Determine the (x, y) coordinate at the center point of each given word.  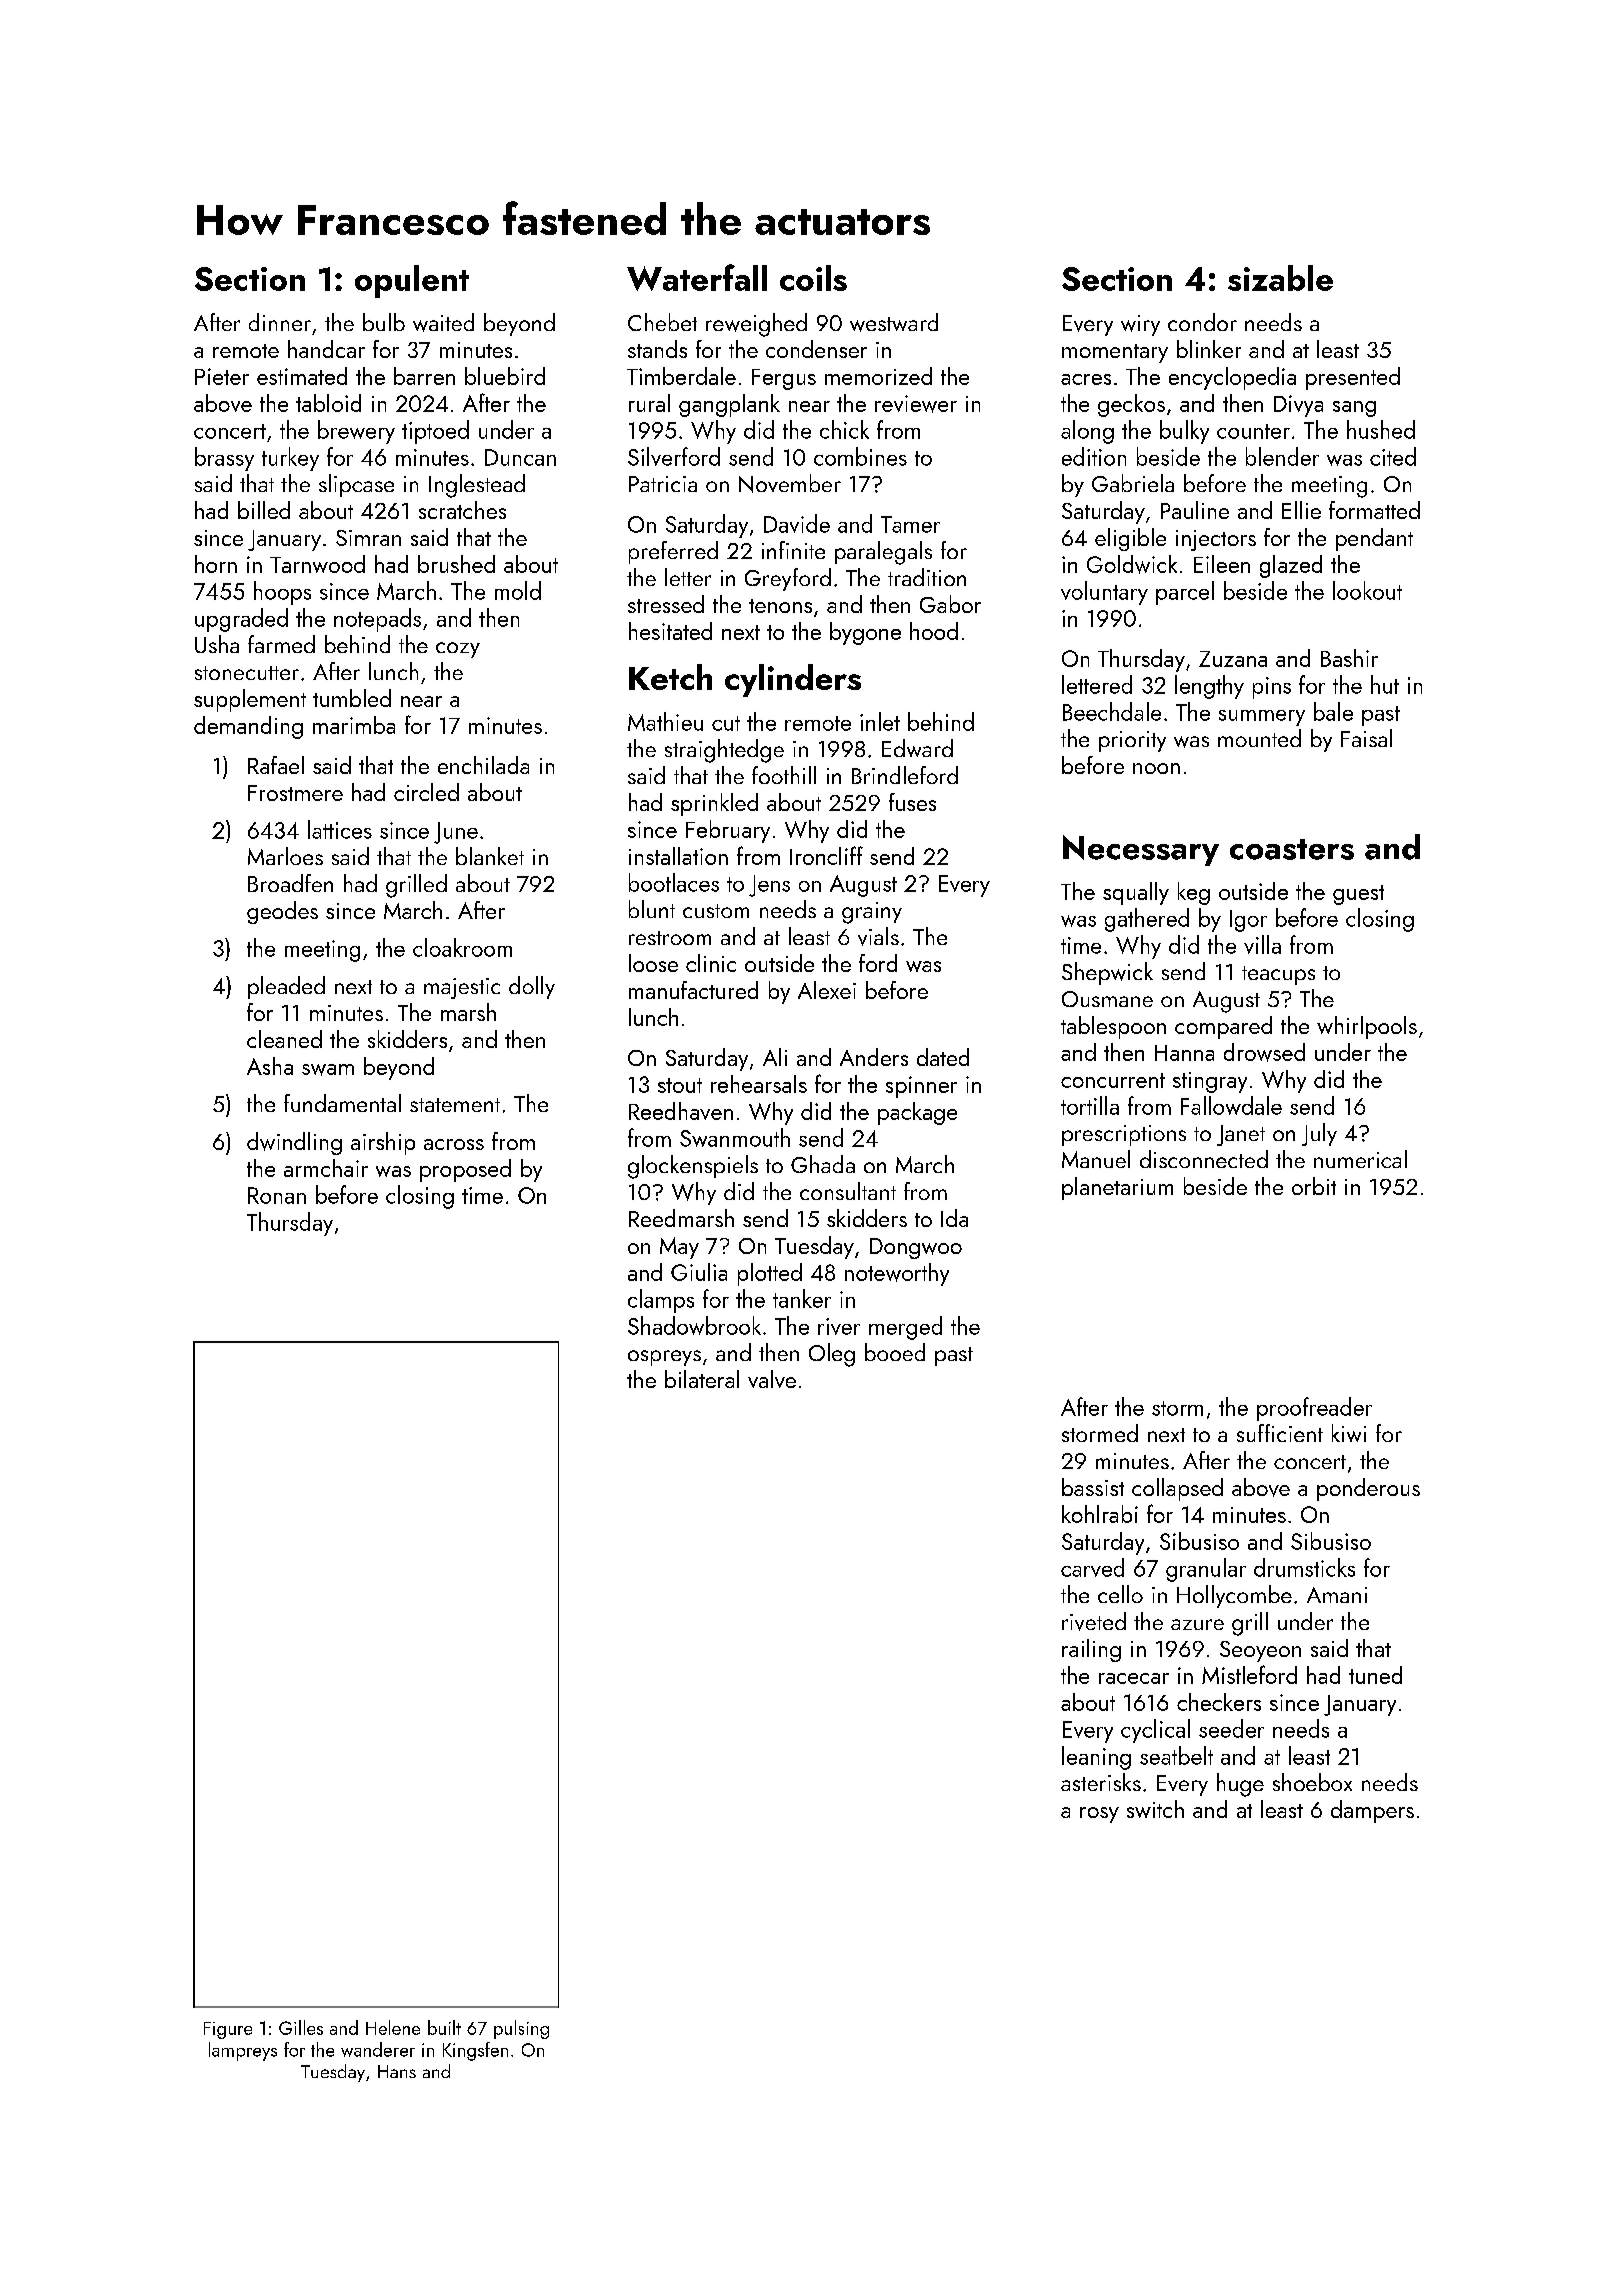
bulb (384, 322)
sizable (1280, 278)
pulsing (521, 2029)
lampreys (243, 2051)
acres (1086, 379)
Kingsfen (475, 2051)
